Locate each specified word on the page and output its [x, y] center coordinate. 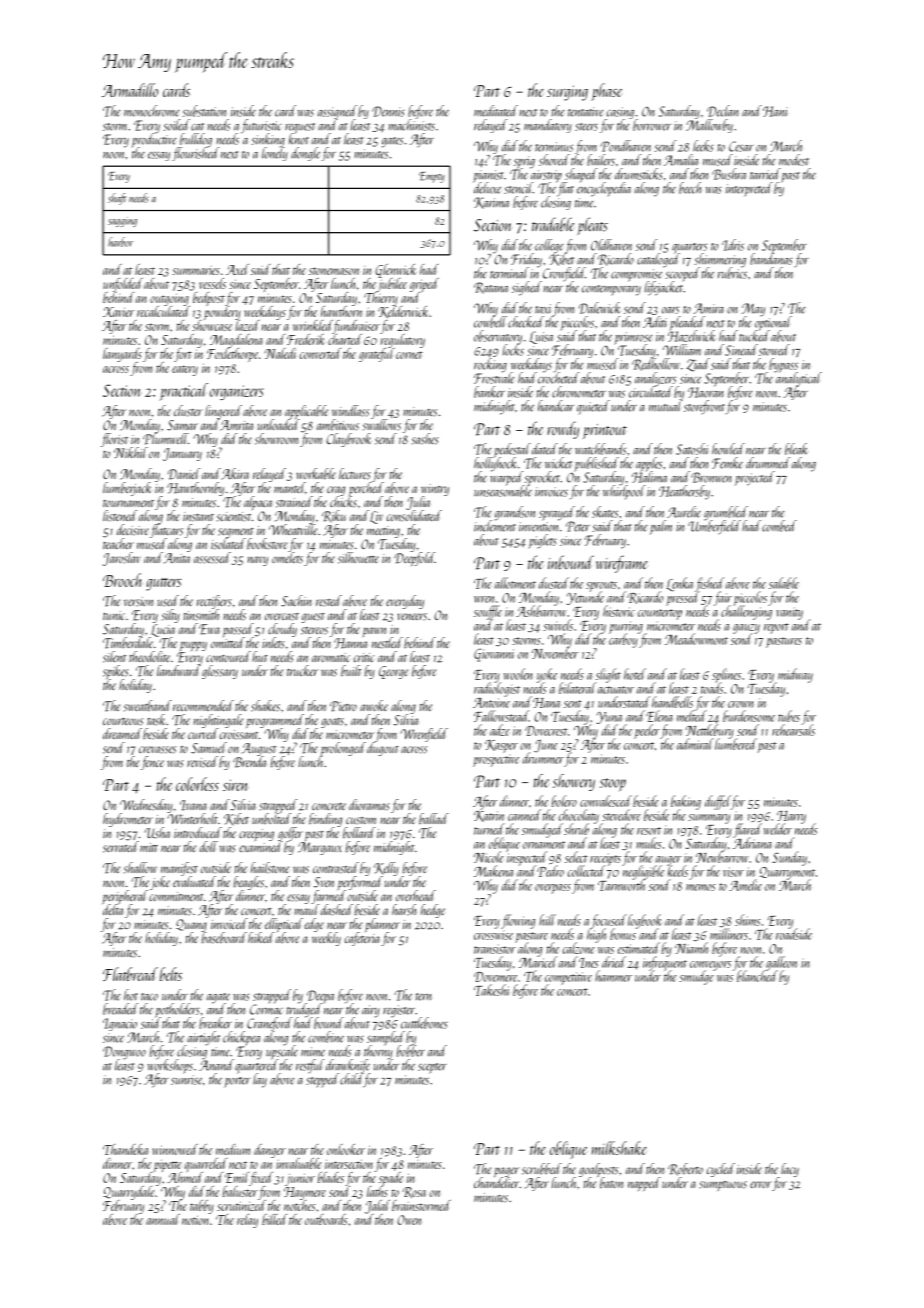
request [300, 128]
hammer [613, 976]
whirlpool [624, 492]
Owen [409, 1220]
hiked [261, 937]
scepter [432, 1068]
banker [489, 392]
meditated [496, 111]
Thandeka [125, 1149]
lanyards [122, 355]
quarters [689, 248]
